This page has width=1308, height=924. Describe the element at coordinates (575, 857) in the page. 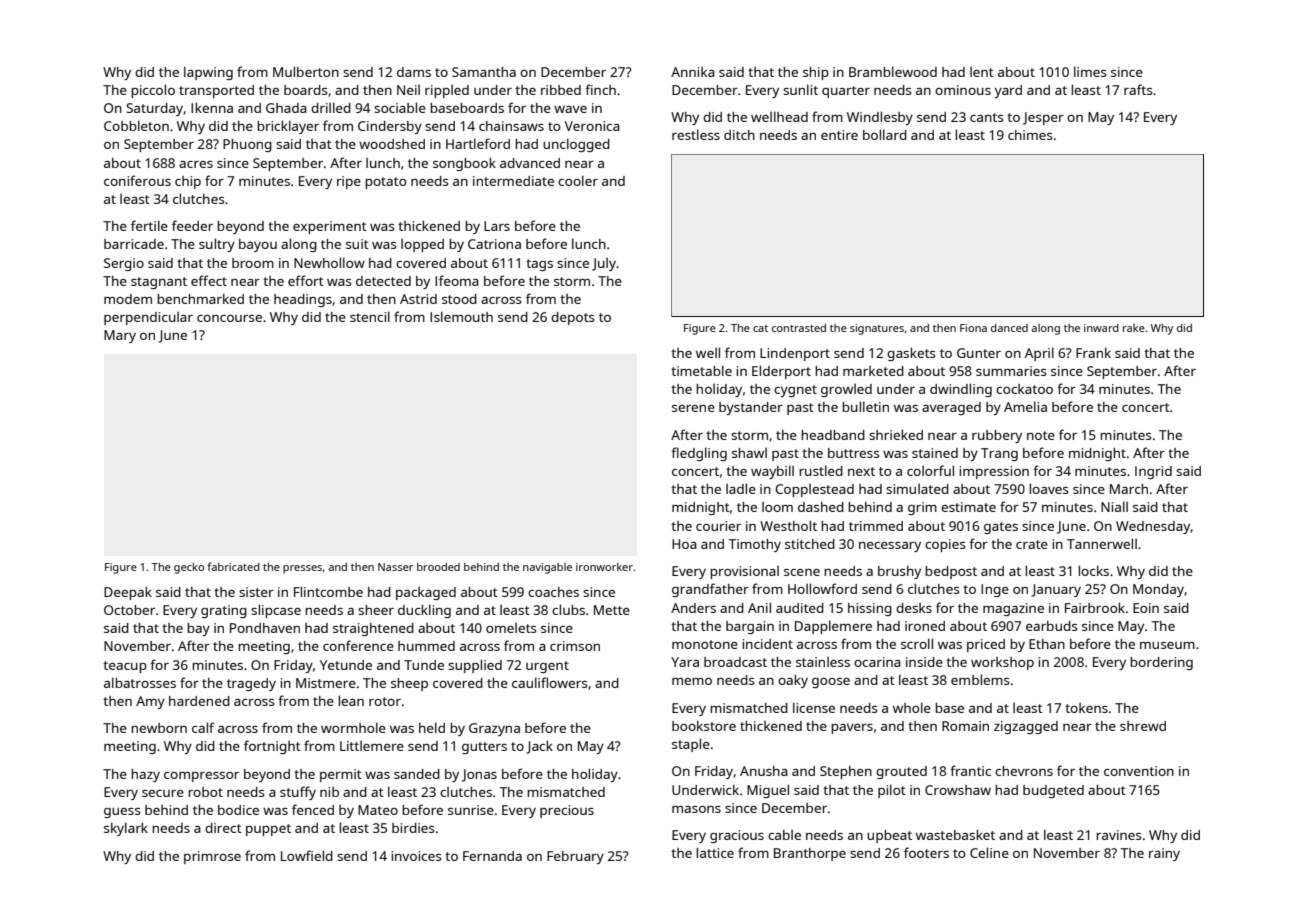

I see `February` at that location.
